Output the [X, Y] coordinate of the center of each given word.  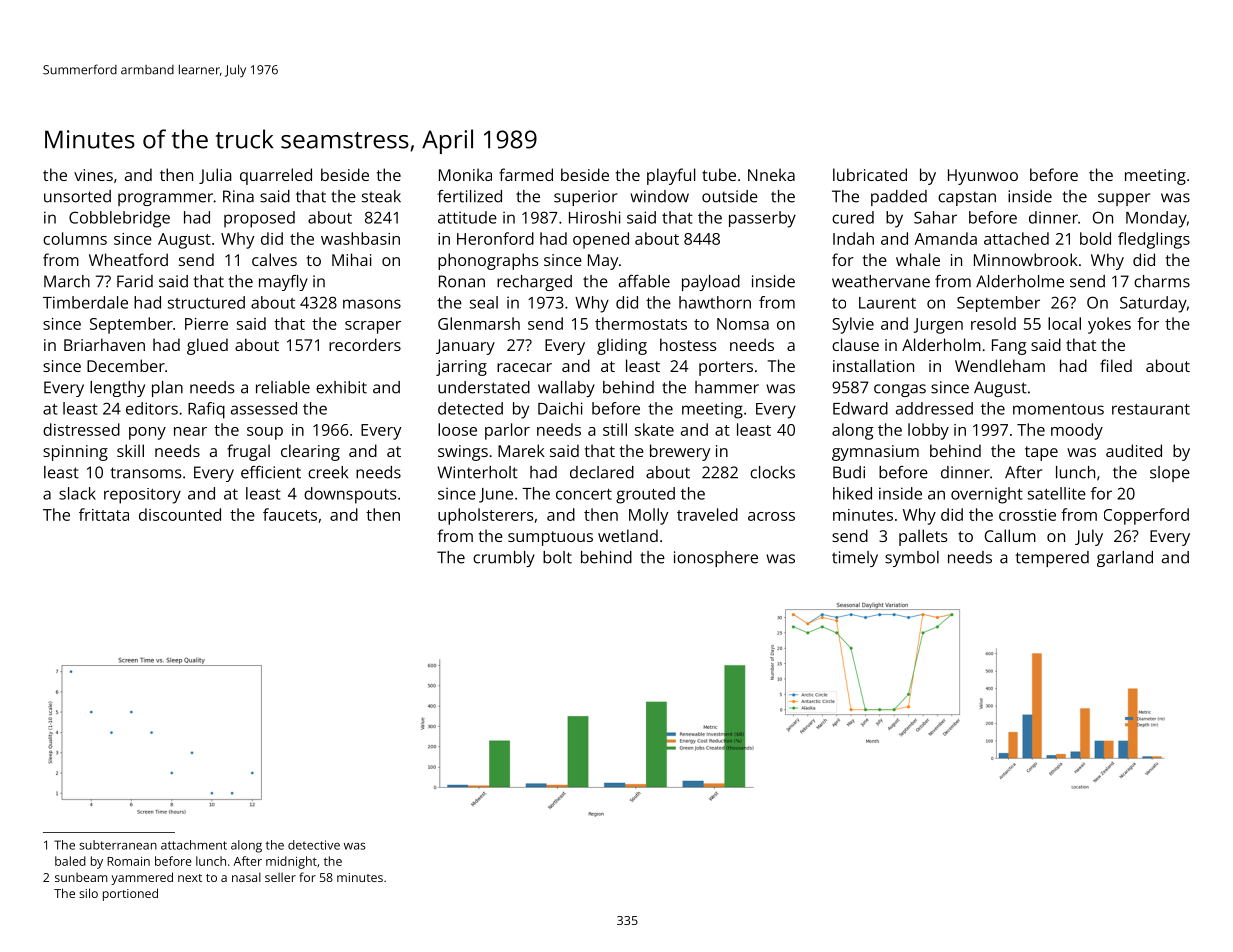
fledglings [1154, 240]
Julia [215, 176]
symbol [912, 559]
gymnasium [875, 453]
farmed [526, 174]
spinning [75, 453]
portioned [130, 894]
